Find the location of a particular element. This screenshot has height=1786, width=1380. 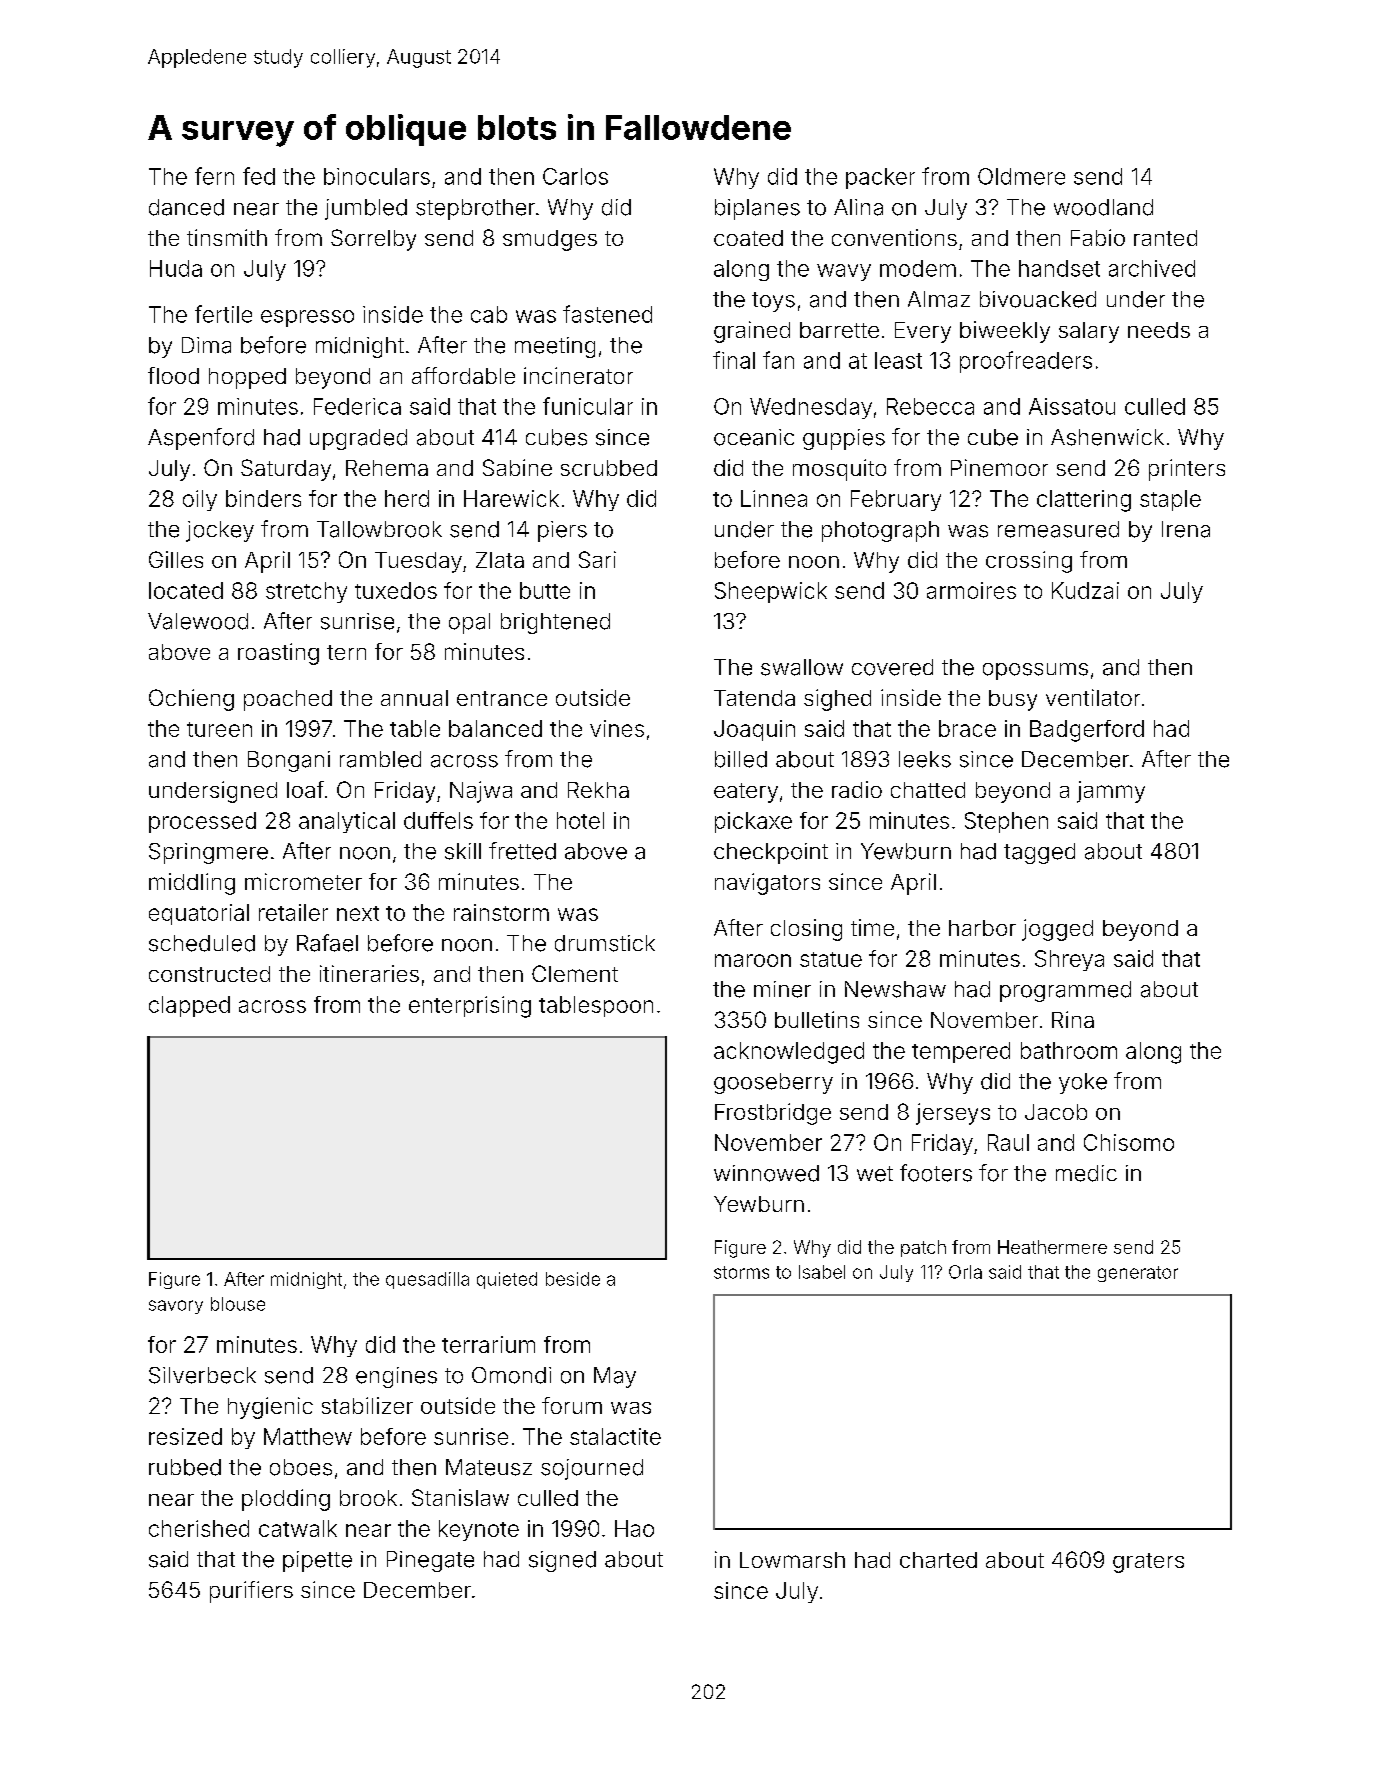

graters is located at coordinates (1148, 1563).
